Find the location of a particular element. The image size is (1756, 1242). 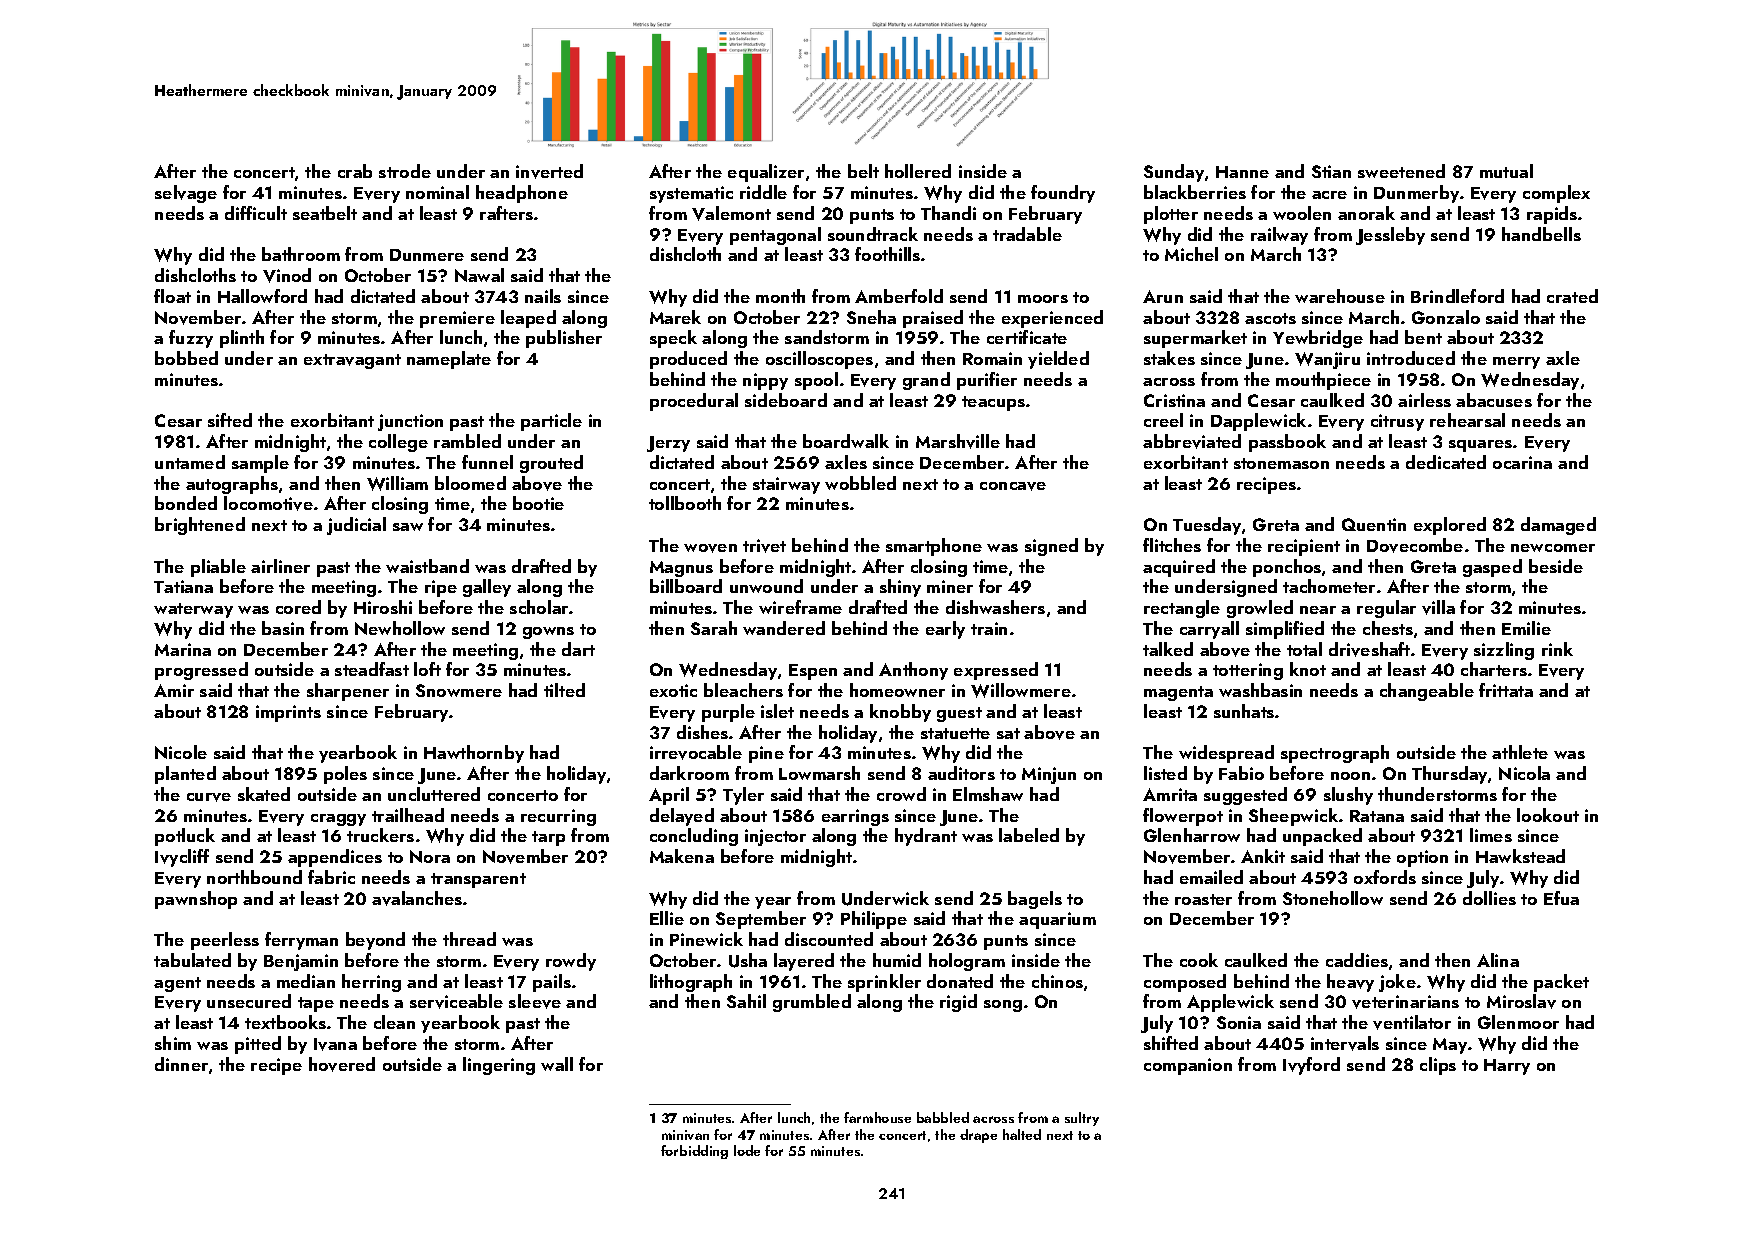

teacups is located at coordinates (993, 403).
